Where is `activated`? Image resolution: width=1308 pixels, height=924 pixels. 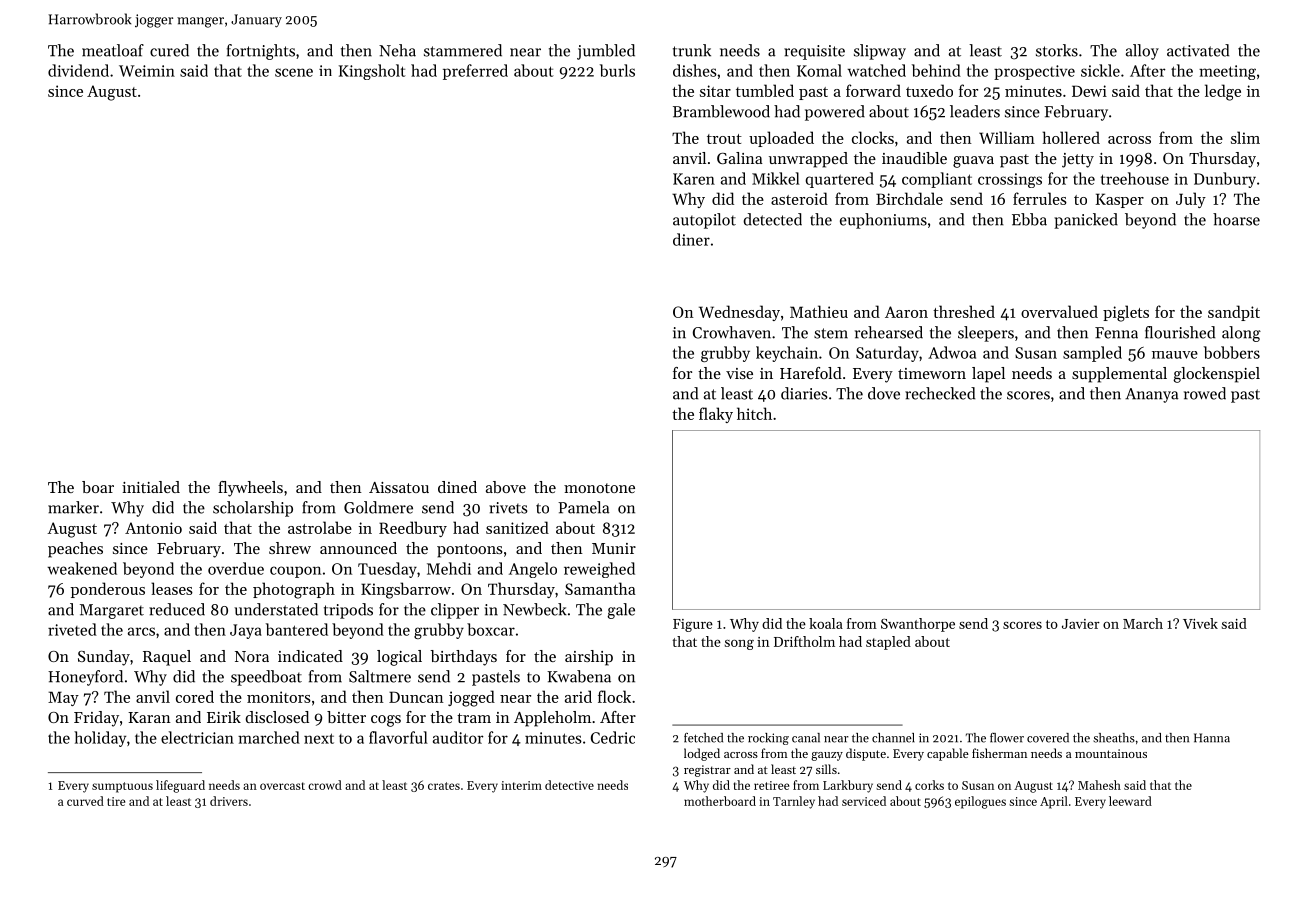
activated is located at coordinates (1198, 50).
